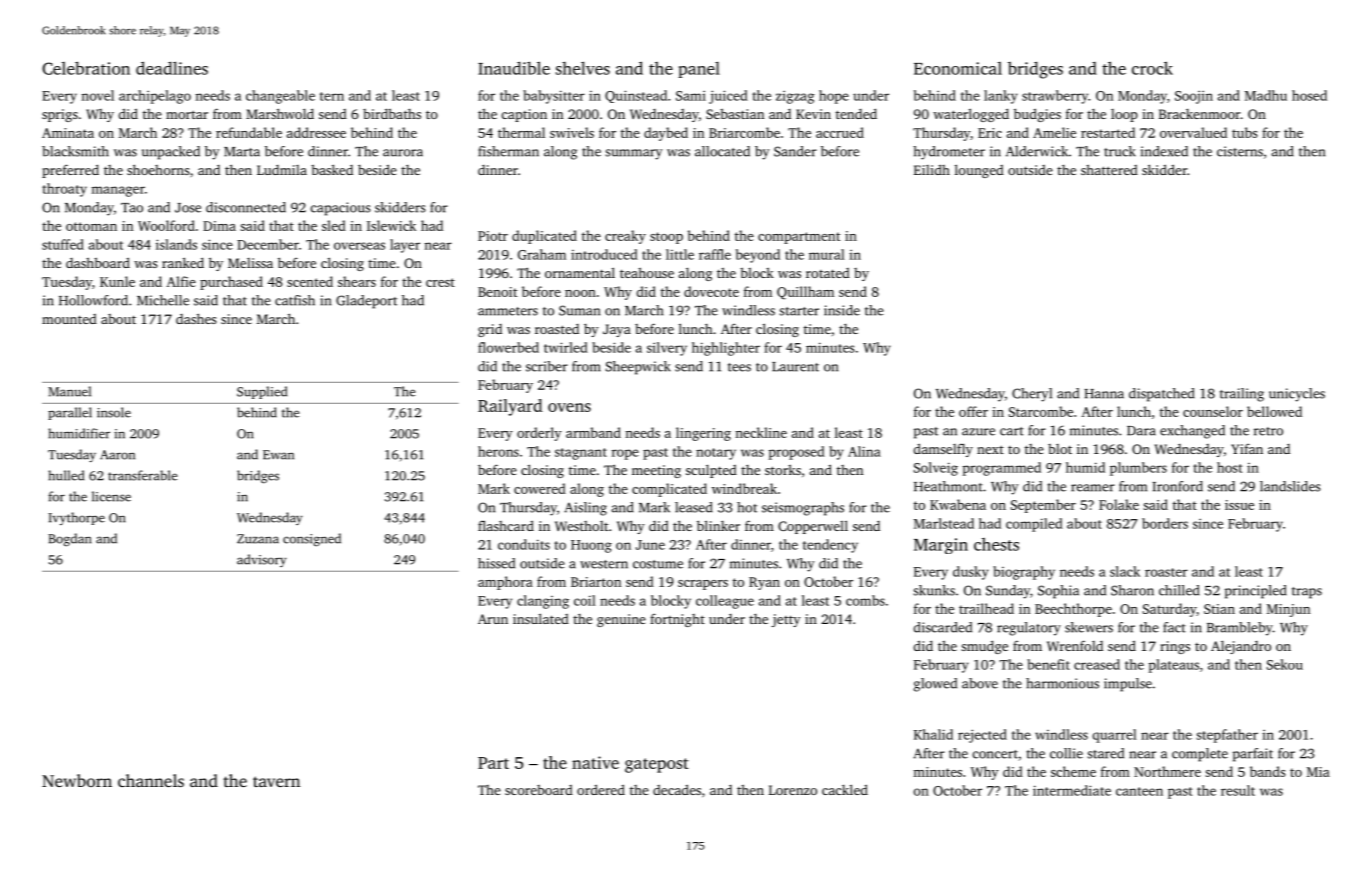 The image size is (1372, 887). I want to click on noon, so click(580, 293).
